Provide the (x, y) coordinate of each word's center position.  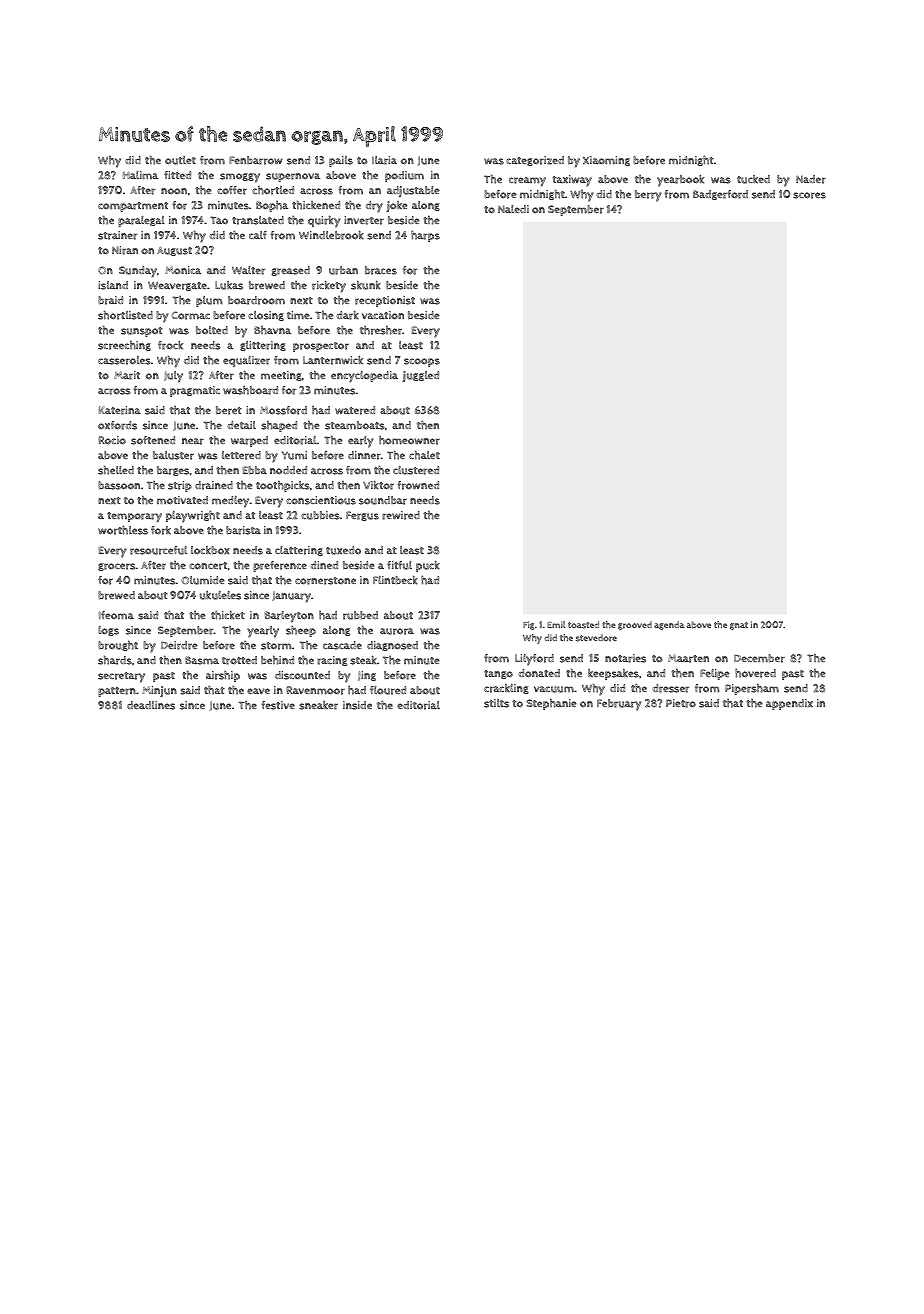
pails (341, 161)
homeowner (409, 440)
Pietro (681, 703)
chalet (424, 455)
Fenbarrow (256, 160)
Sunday (138, 272)
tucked (753, 179)
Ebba (254, 470)
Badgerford (720, 195)
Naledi (513, 209)
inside (357, 705)
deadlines (151, 705)
